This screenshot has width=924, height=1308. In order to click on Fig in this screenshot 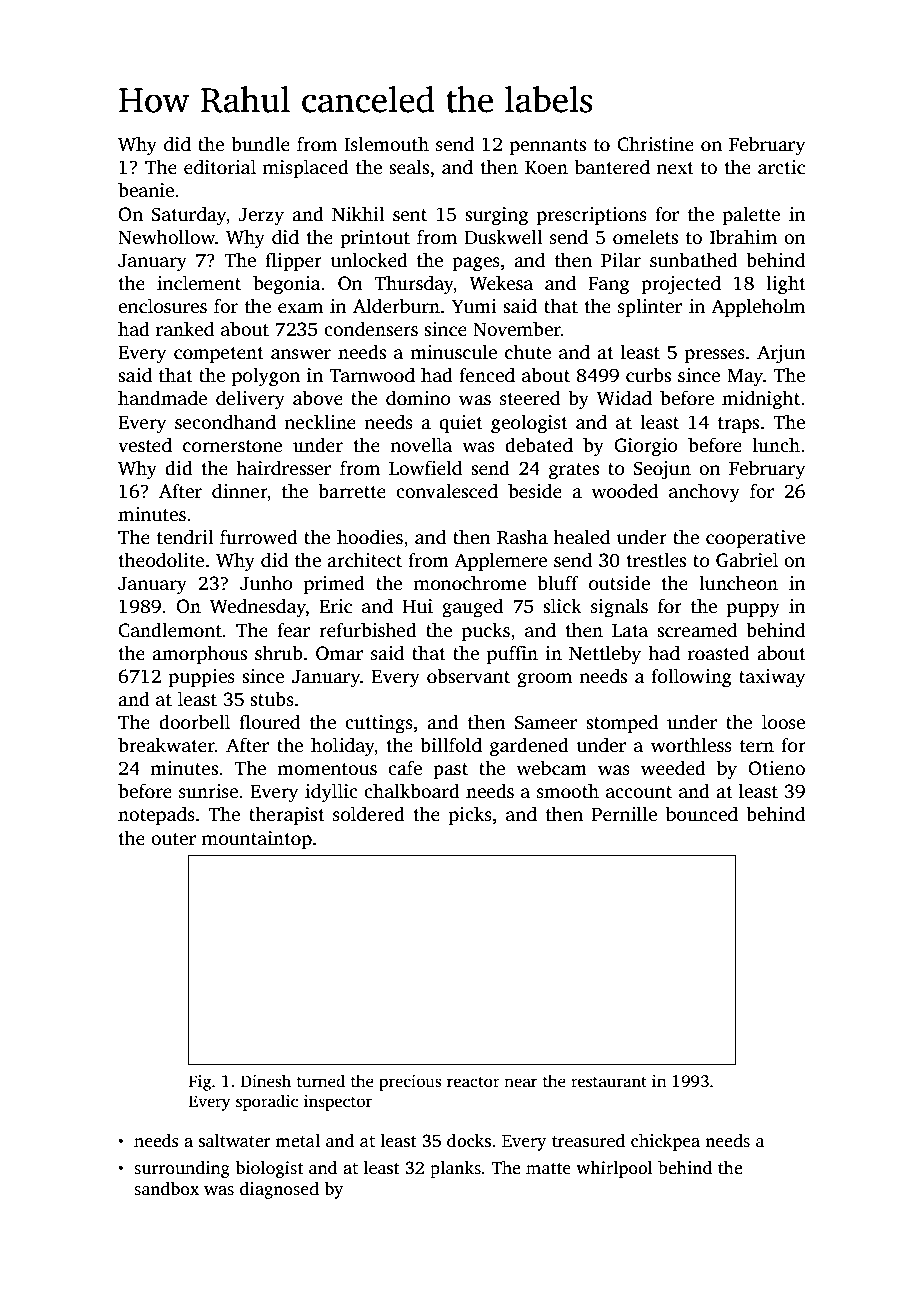, I will do `click(200, 1083)`.
